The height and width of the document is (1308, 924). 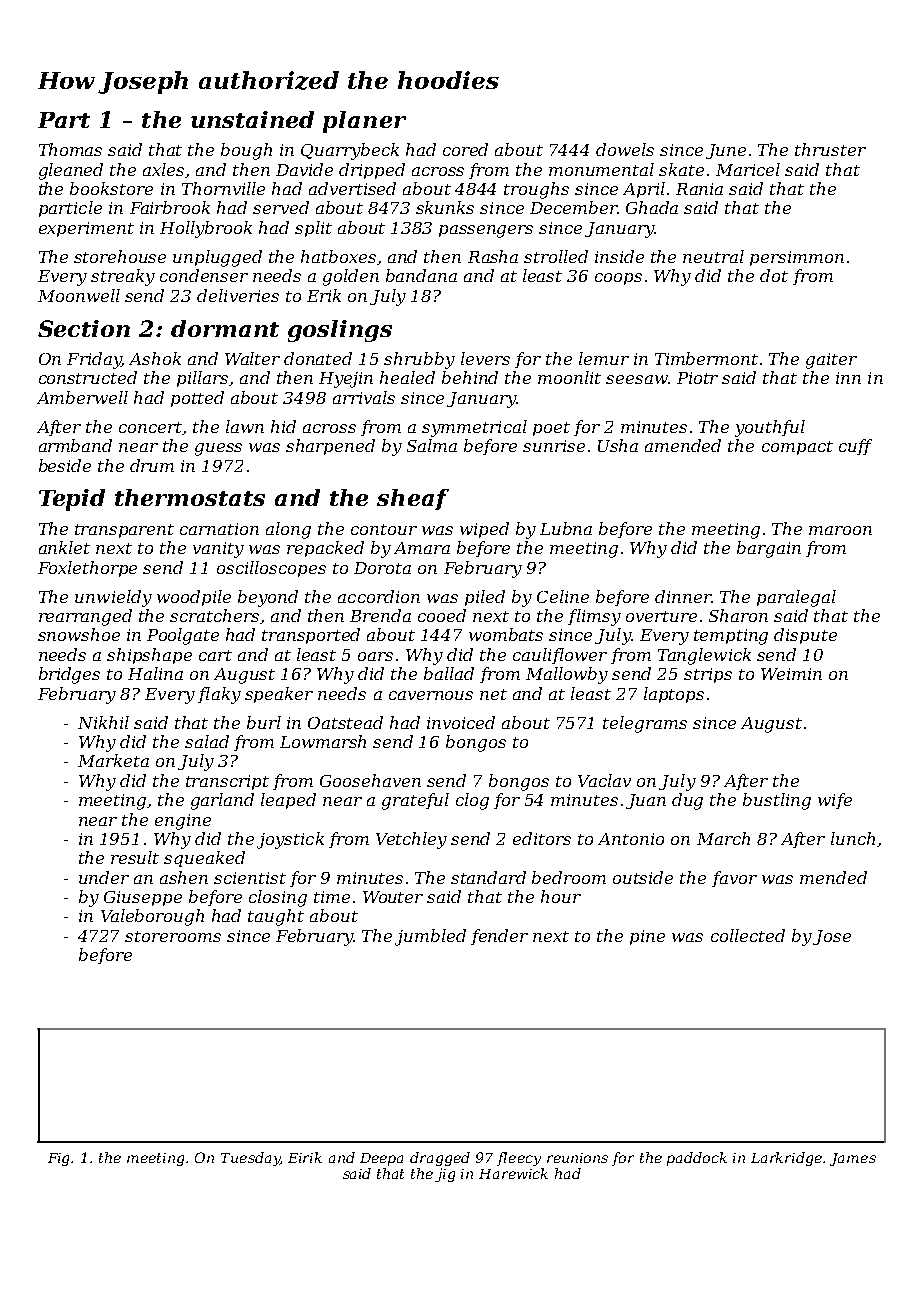 What do you see at coordinates (197, 399) in the document?
I see `potted` at bounding box center [197, 399].
